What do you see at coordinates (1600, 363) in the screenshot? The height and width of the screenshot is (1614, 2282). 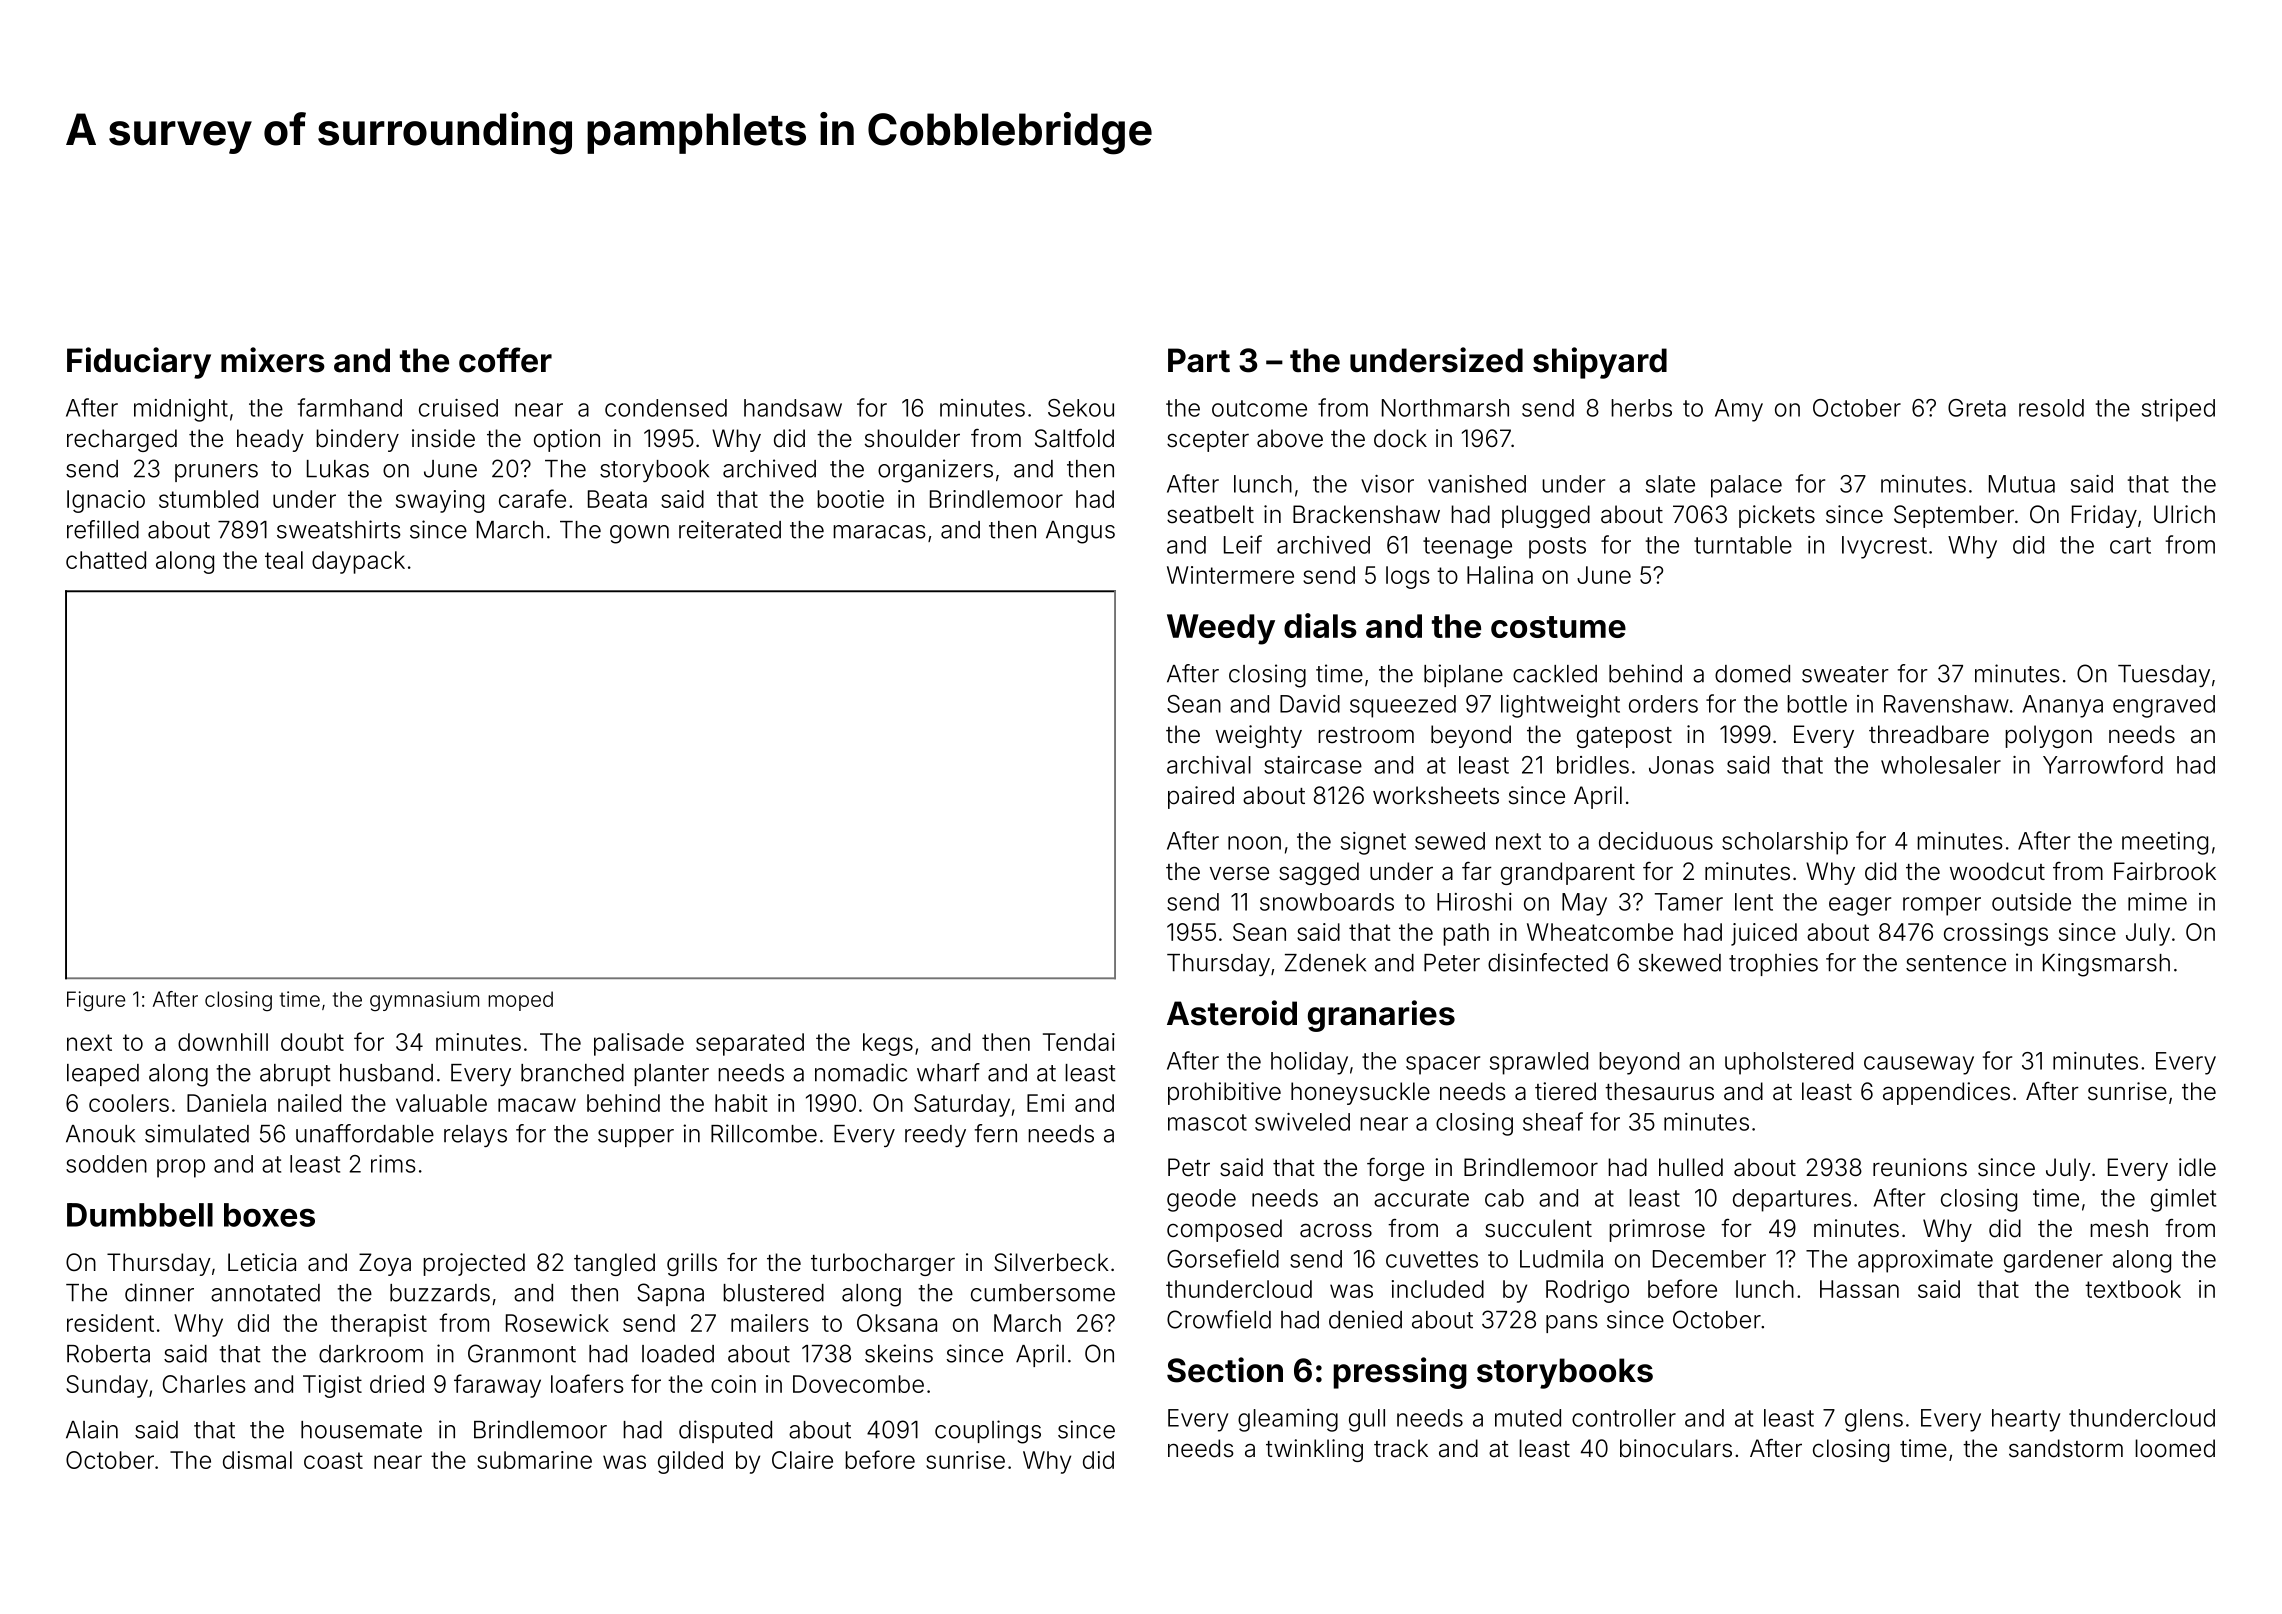 I see `shipyard` at bounding box center [1600, 363].
